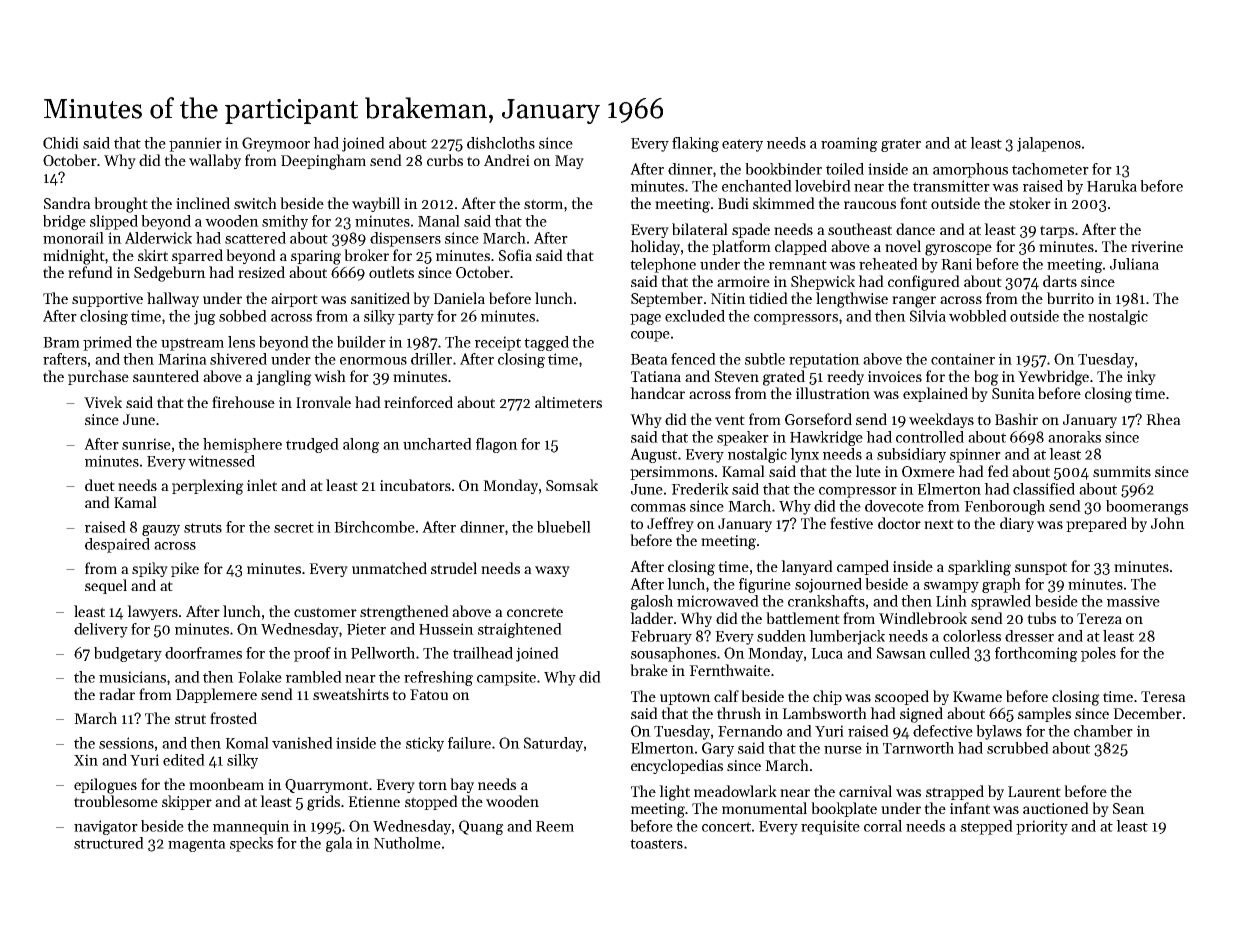 The width and height of the screenshot is (1233, 952). Describe the element at coordinates (100, 485) in the screenshot. I see `duet` at that location.
